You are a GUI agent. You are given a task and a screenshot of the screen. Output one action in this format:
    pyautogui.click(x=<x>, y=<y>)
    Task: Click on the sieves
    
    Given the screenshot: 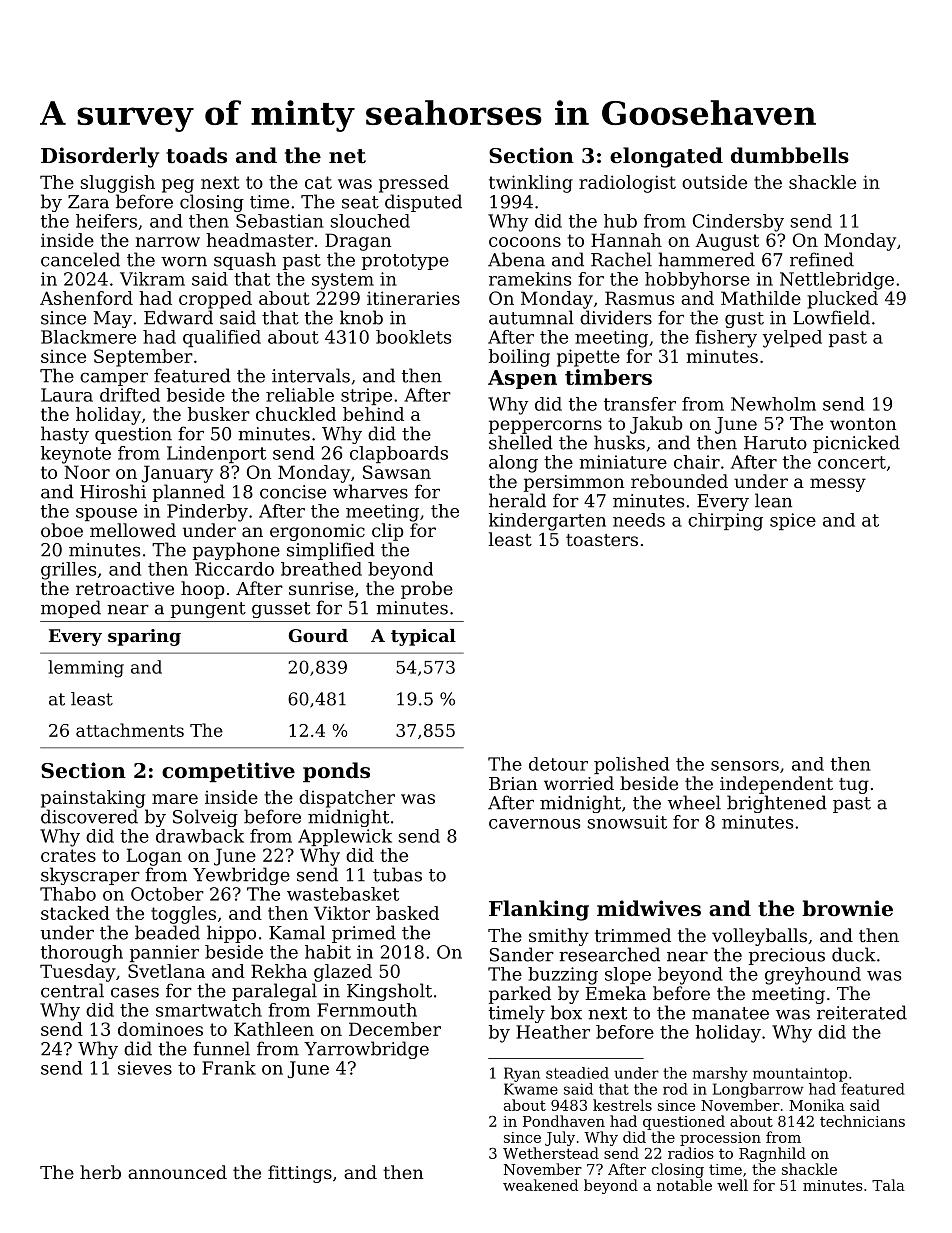 What is the action you would take?
    pyautogui.click(x=145, y=1068)
